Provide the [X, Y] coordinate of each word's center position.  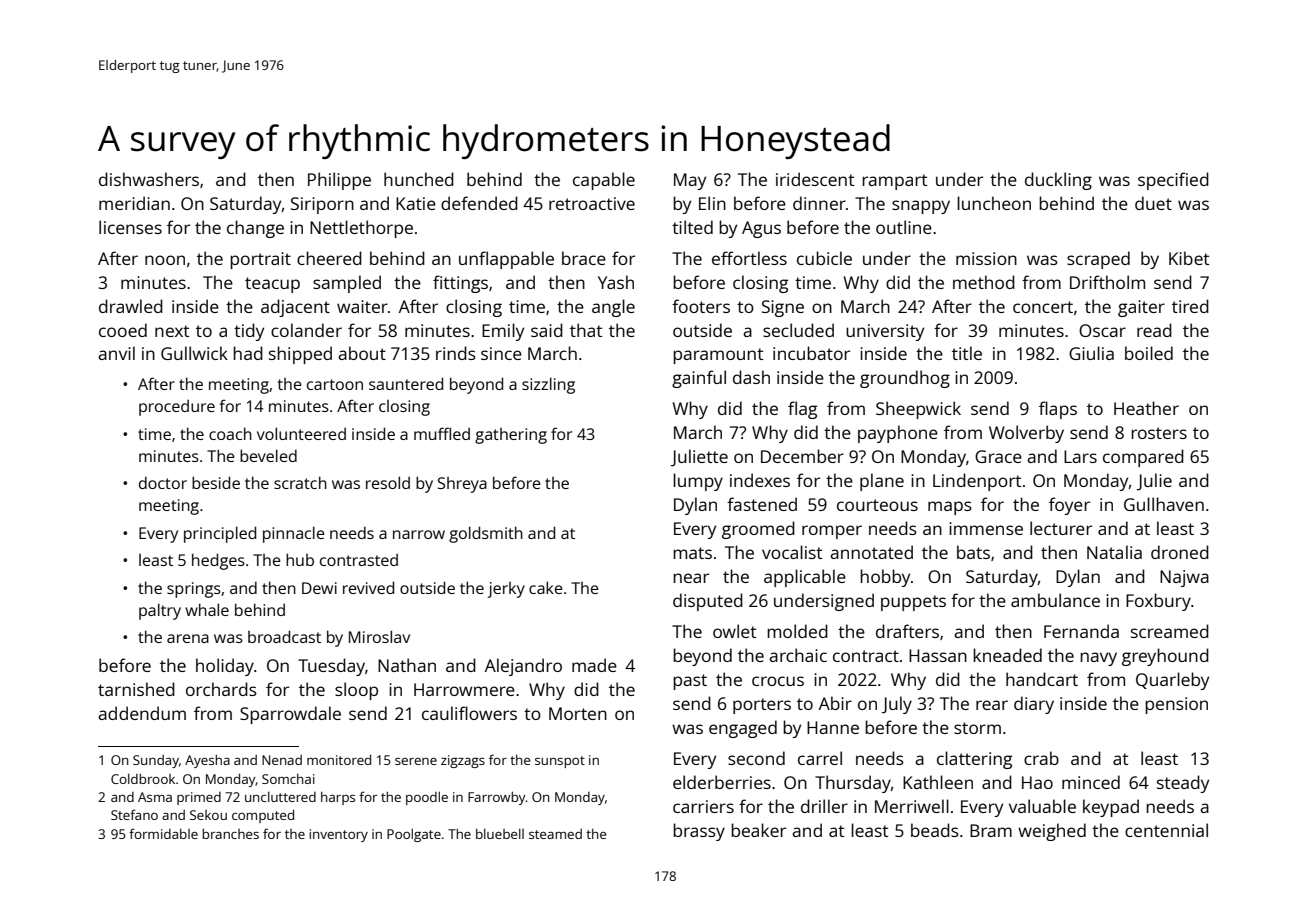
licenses [130, 227]
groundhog [905, 379]
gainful [699, 379]
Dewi [319, 588]
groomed [758, 530]
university [885, 332]
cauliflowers [469, 713]
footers [701, 306]
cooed [123, 330]
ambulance [1055, 600]
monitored [339, 759]
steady [1183, 784]
